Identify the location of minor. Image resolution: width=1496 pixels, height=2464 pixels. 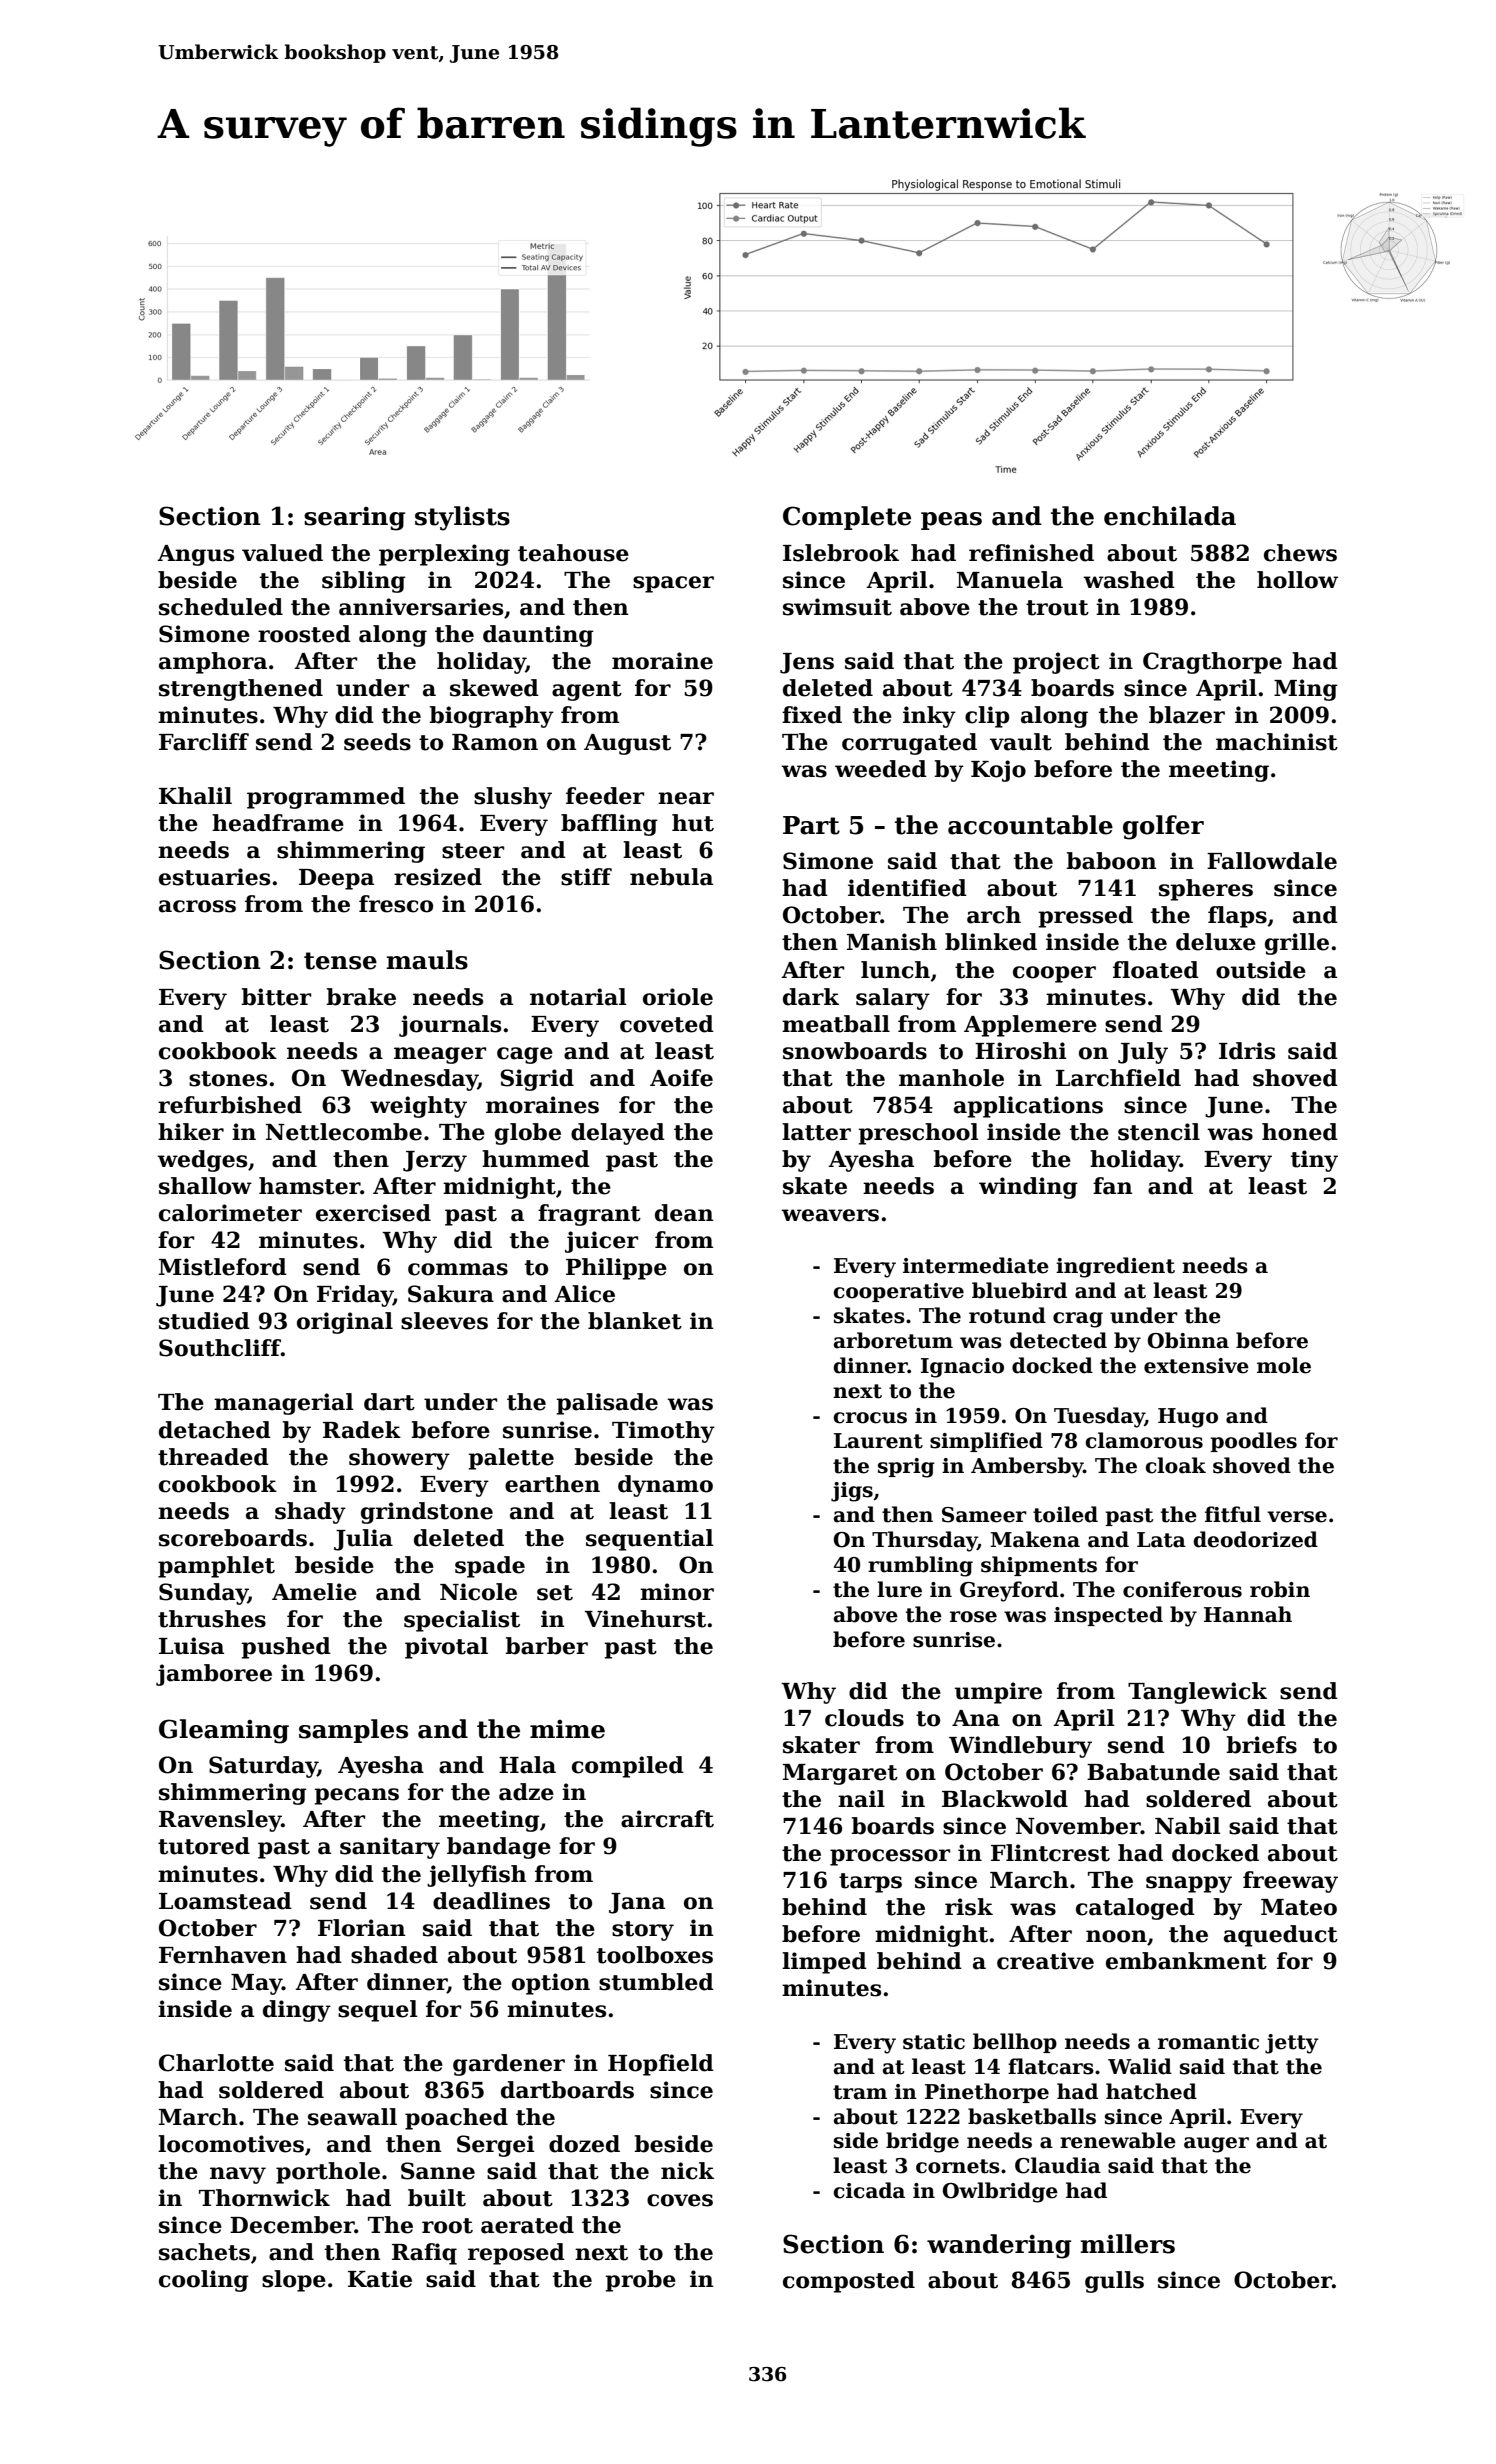
(677, 1592).
